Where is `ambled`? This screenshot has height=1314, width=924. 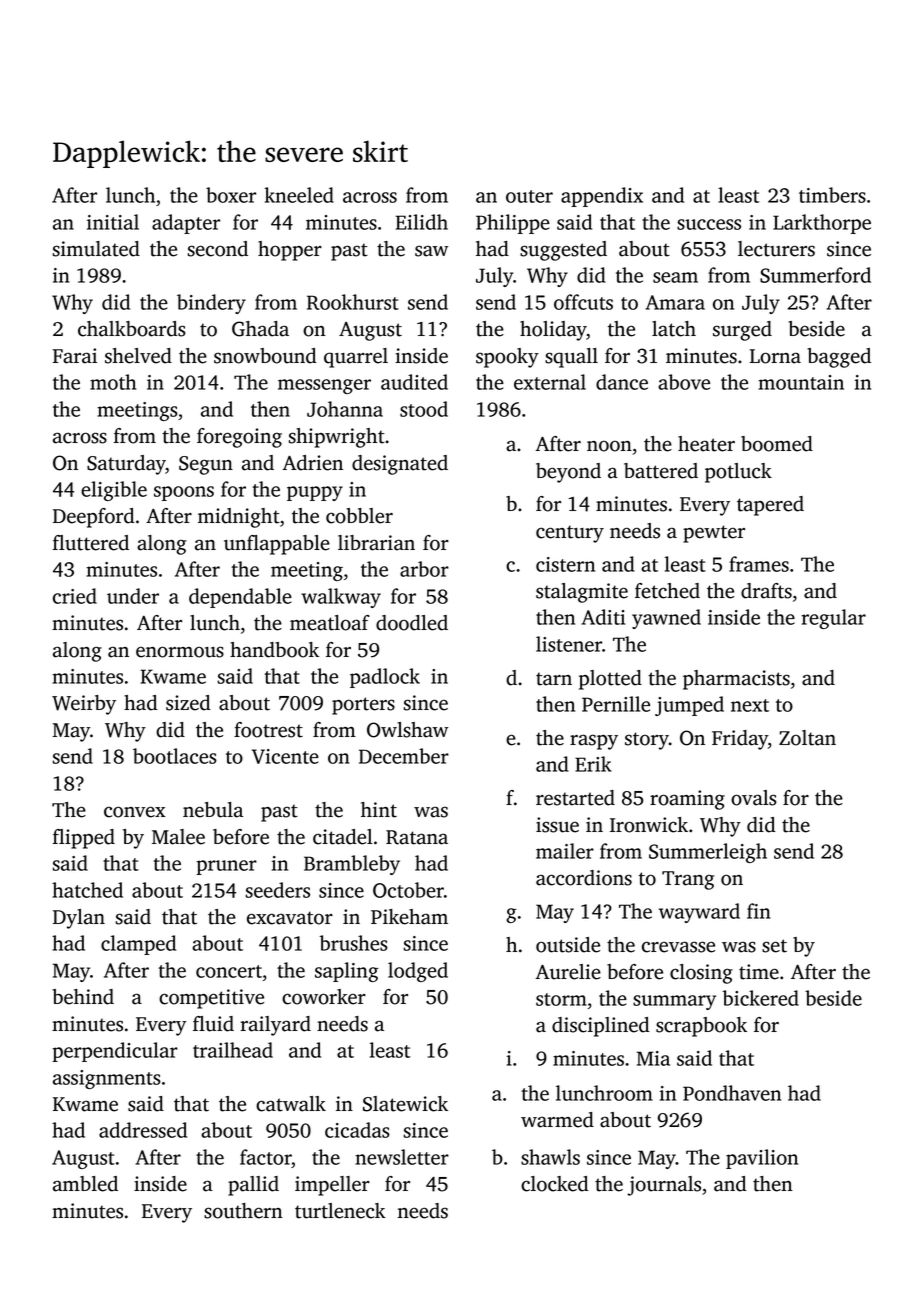 ambled is located at coordinates (85, 1184).
